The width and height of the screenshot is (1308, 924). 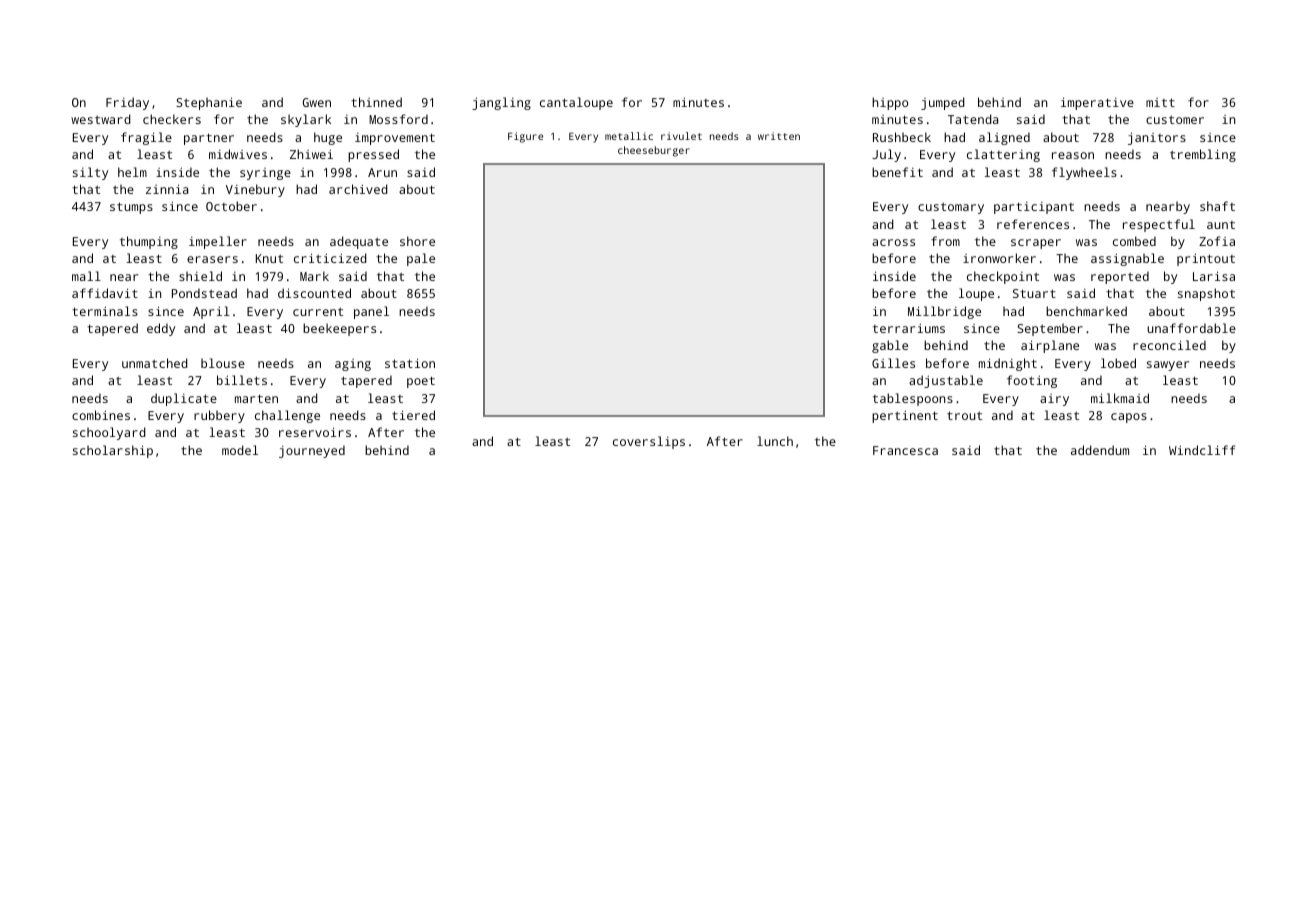 I want to click on journeyed, so click(x=312, y=451).
